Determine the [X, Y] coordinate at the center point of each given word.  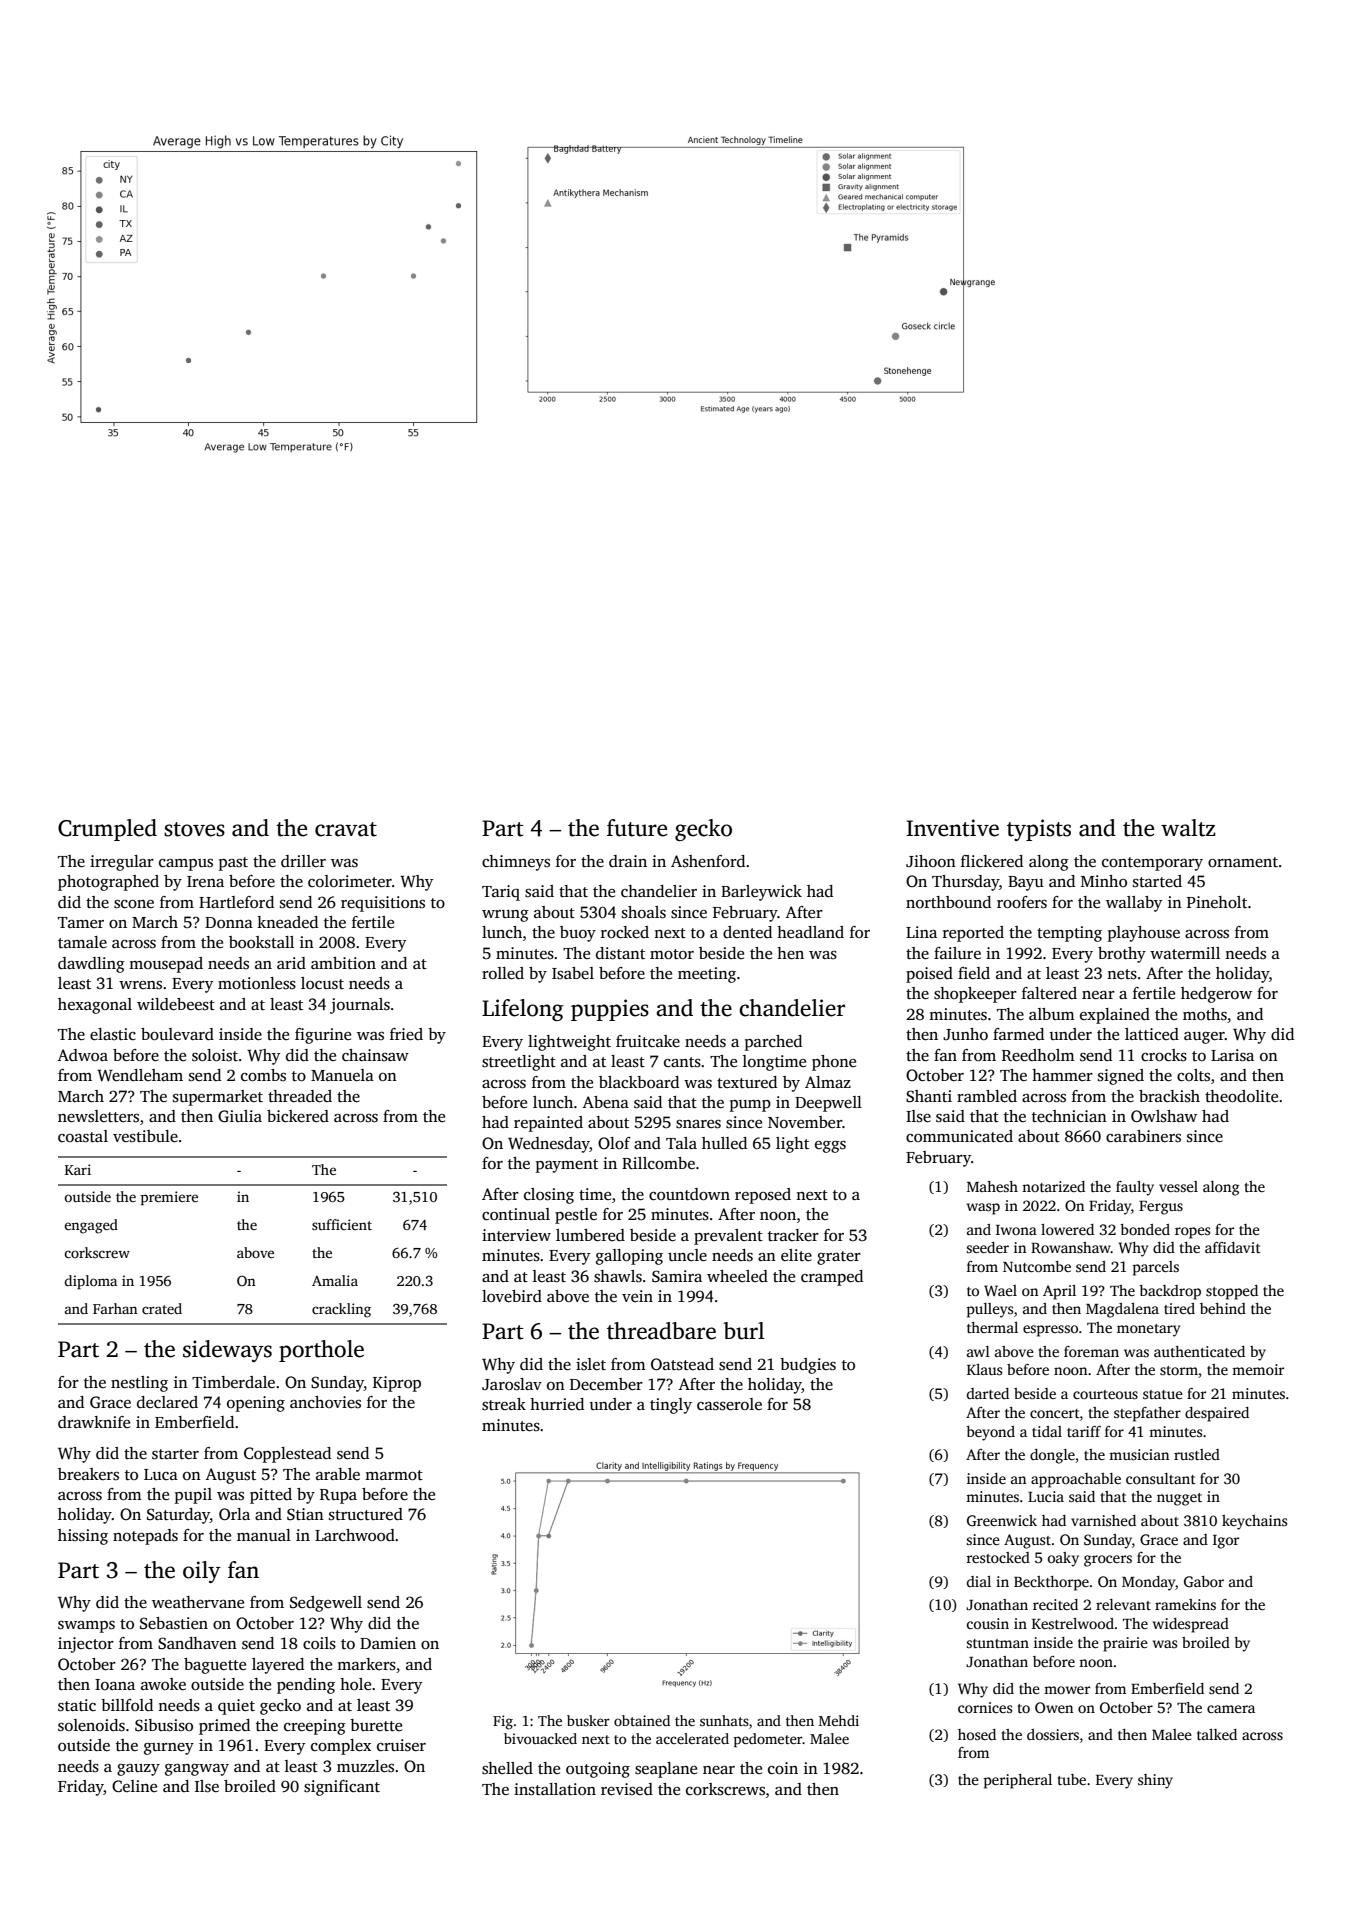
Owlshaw [1164, 1116]
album [1052, 1014]
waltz [1188, 828]
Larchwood [355, 1535]
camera [1231, 1709]
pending [306, 1686]
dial [979, 1581]
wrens [140, 985]
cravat [346, 829]
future [637, 828]
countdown [689, 1194]
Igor [1226, 1542]
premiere [169, 1198]
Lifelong [523, 1010]
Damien [388, 1643]
